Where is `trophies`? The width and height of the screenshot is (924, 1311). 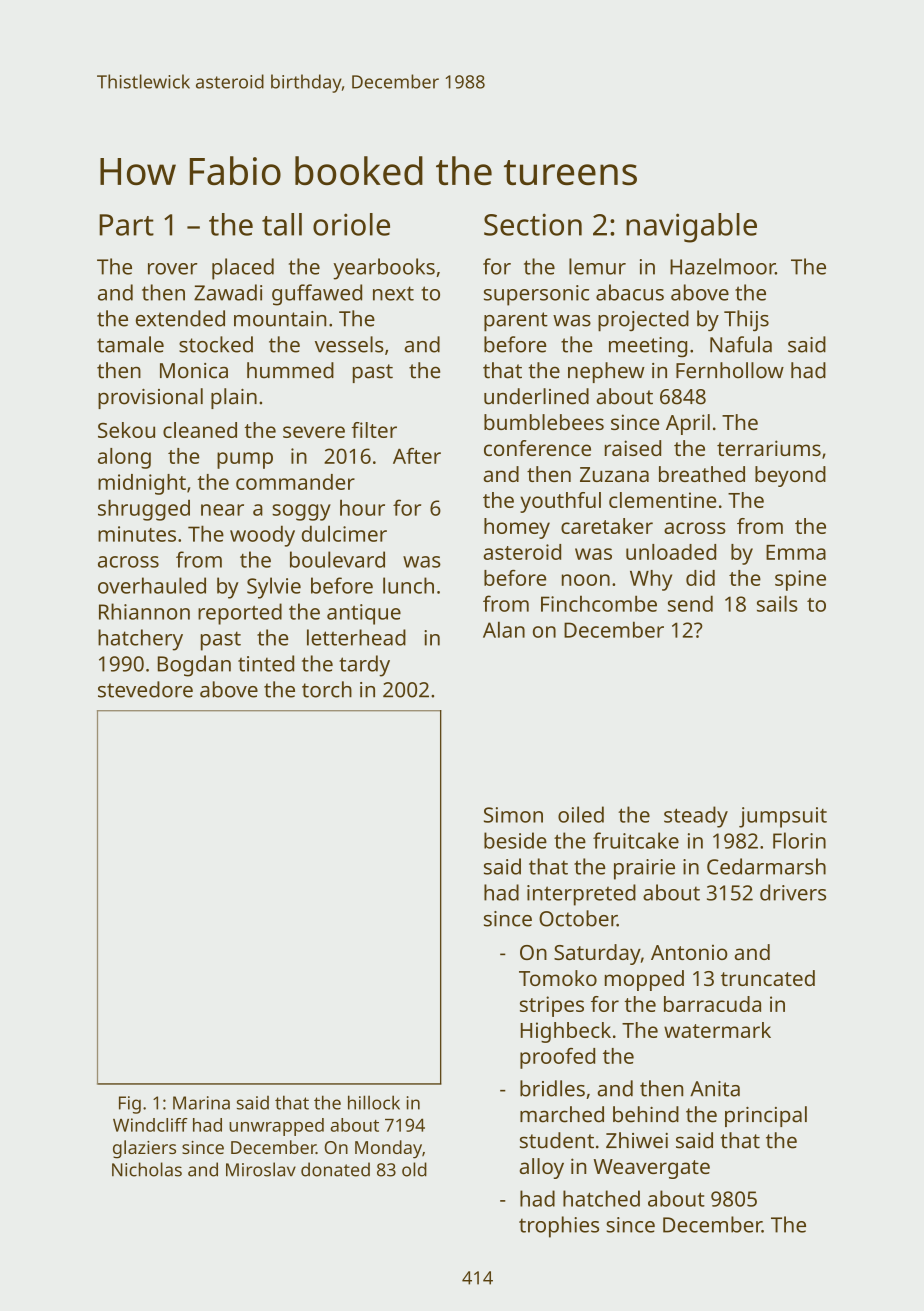 trophies is located at coordinates (559, 1227).
